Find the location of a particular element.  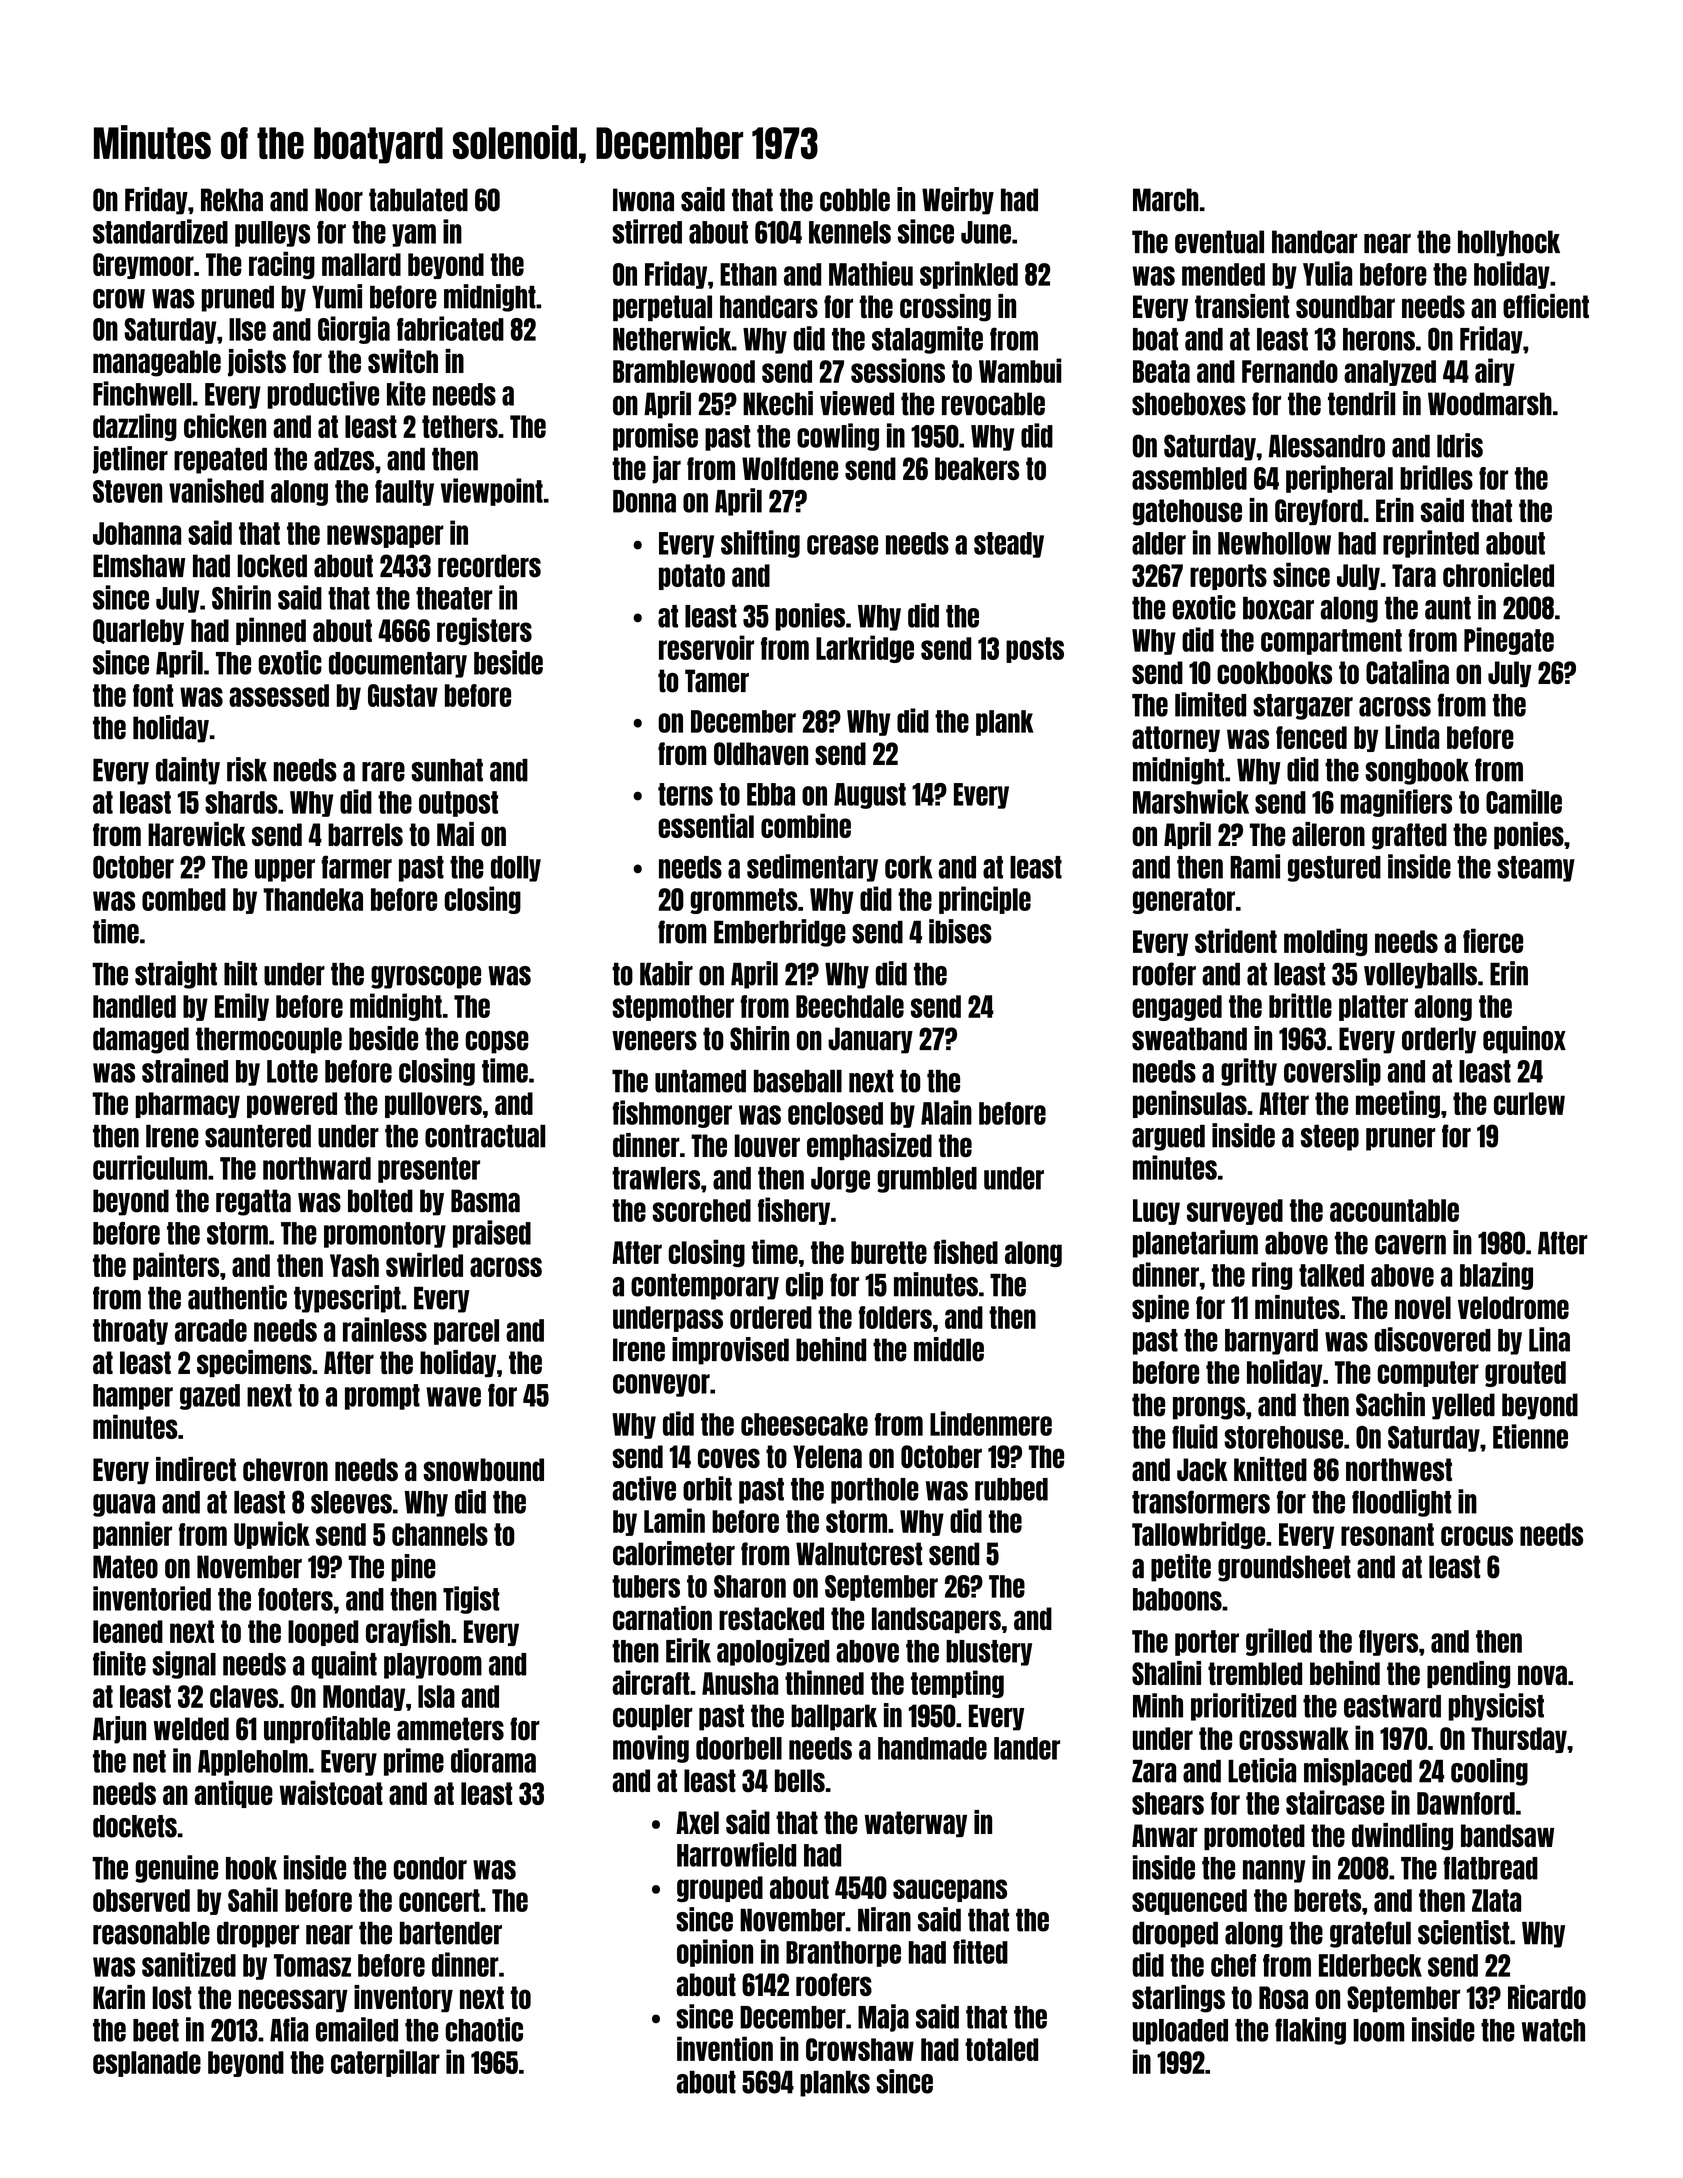

March is located at coordinates (1165, 200).
